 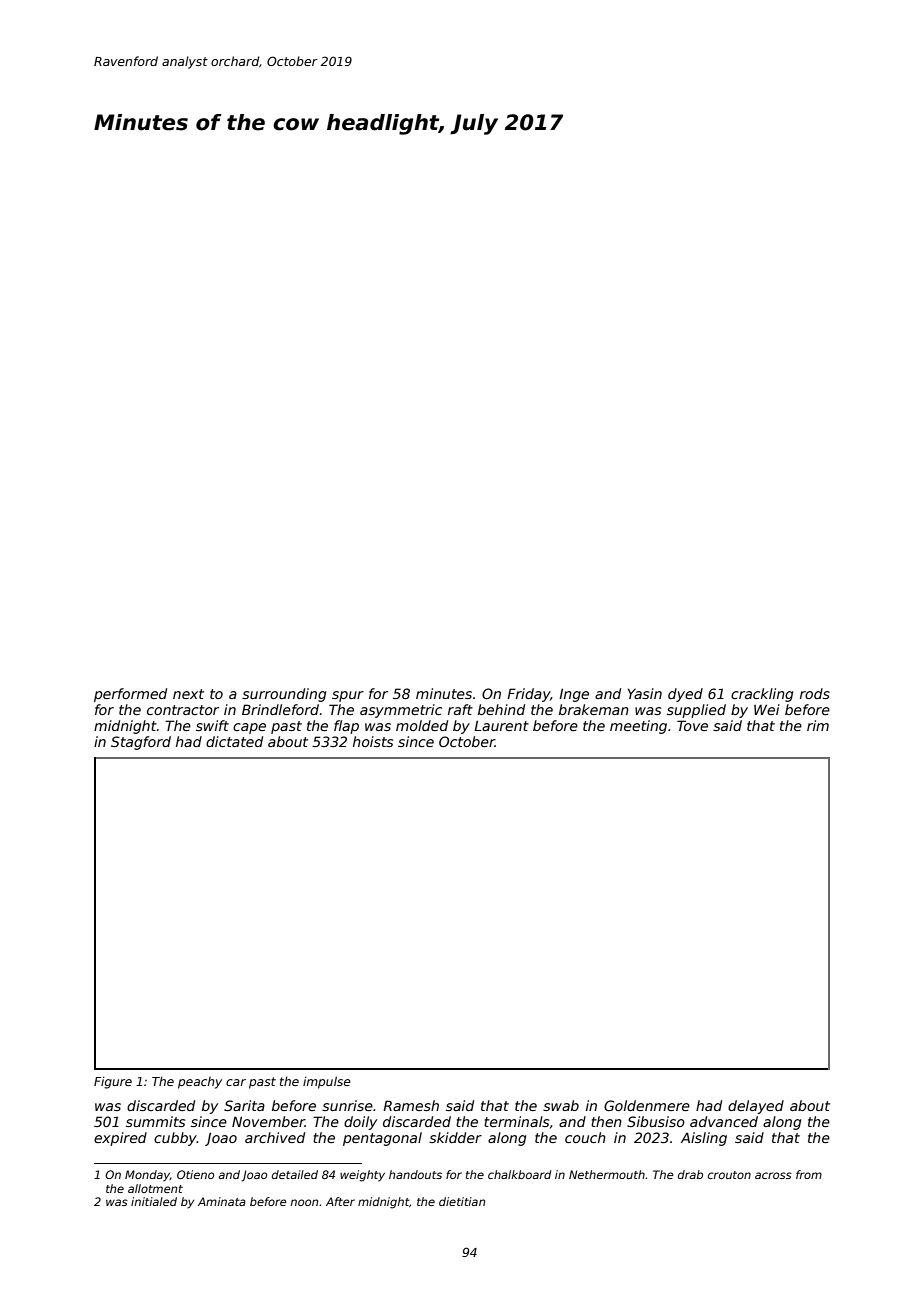 I want to click on performed, so click(x=130, y=695).
